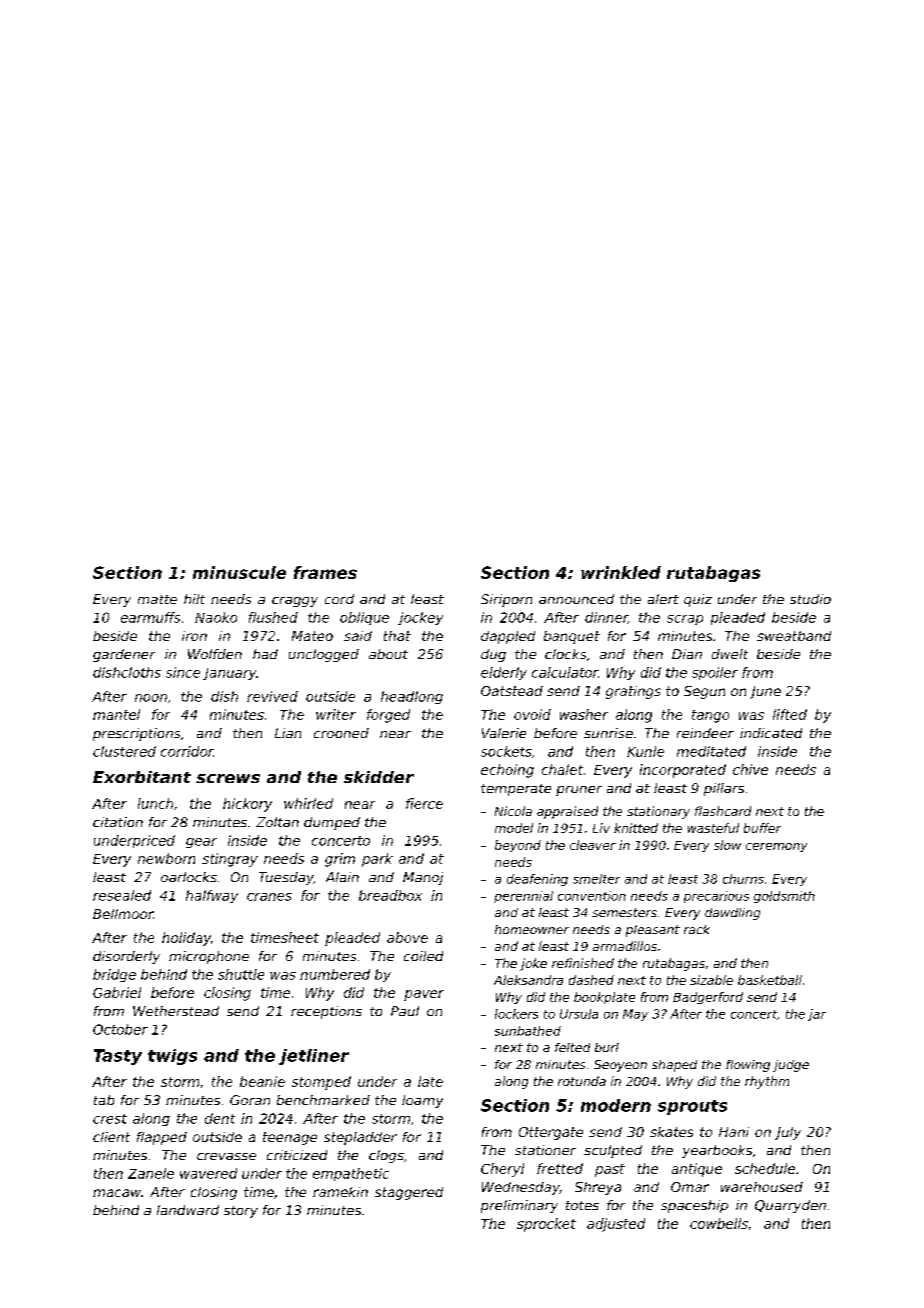 The width and height of the screenshot is (924, 1308). Describe the element at coordinates (532, 929) in the screenshot. I see `homeowner` at that location.
